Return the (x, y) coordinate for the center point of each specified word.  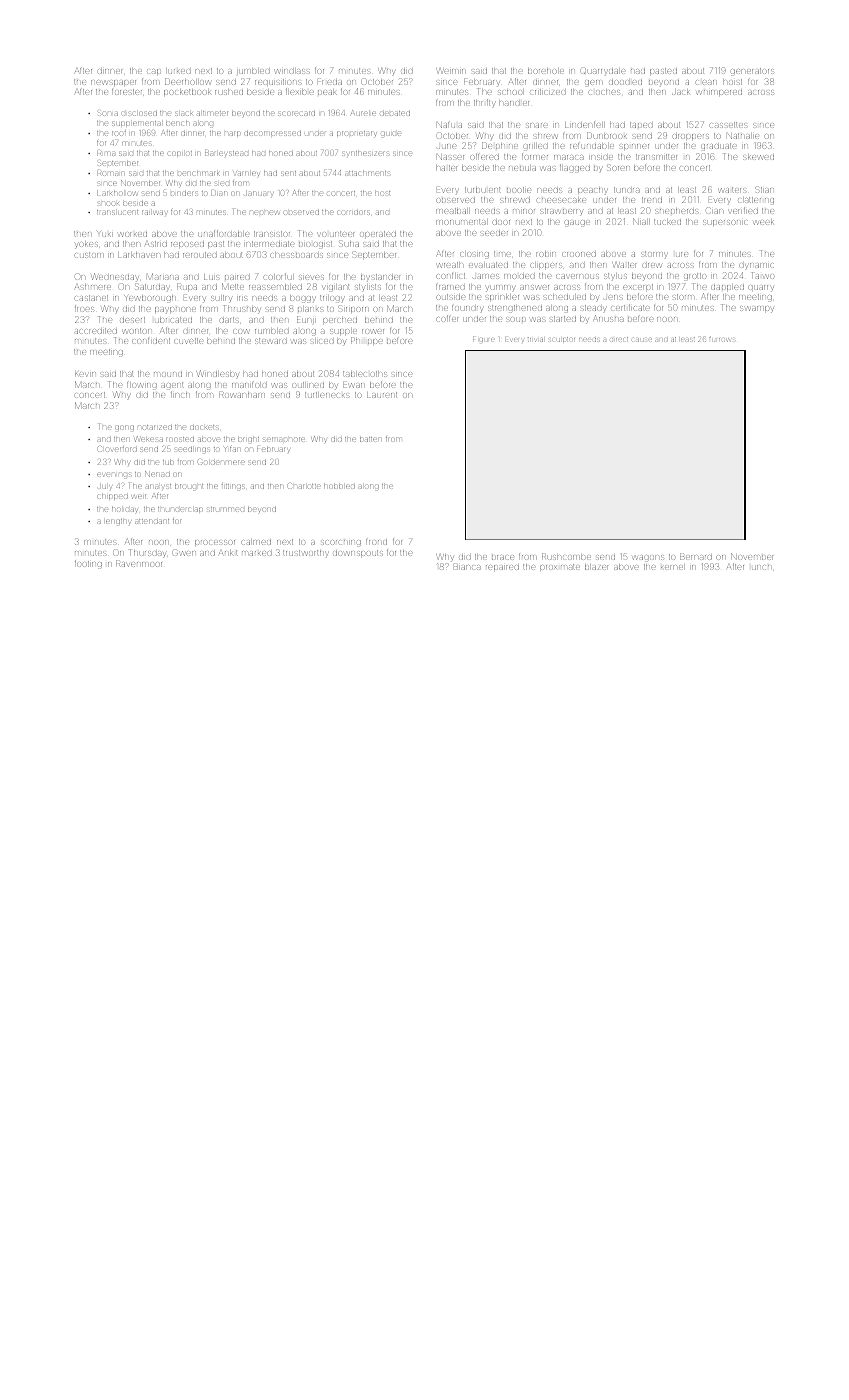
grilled (536, 147)
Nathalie (743, 136)
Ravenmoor (139, 563)
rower (373, 331)
